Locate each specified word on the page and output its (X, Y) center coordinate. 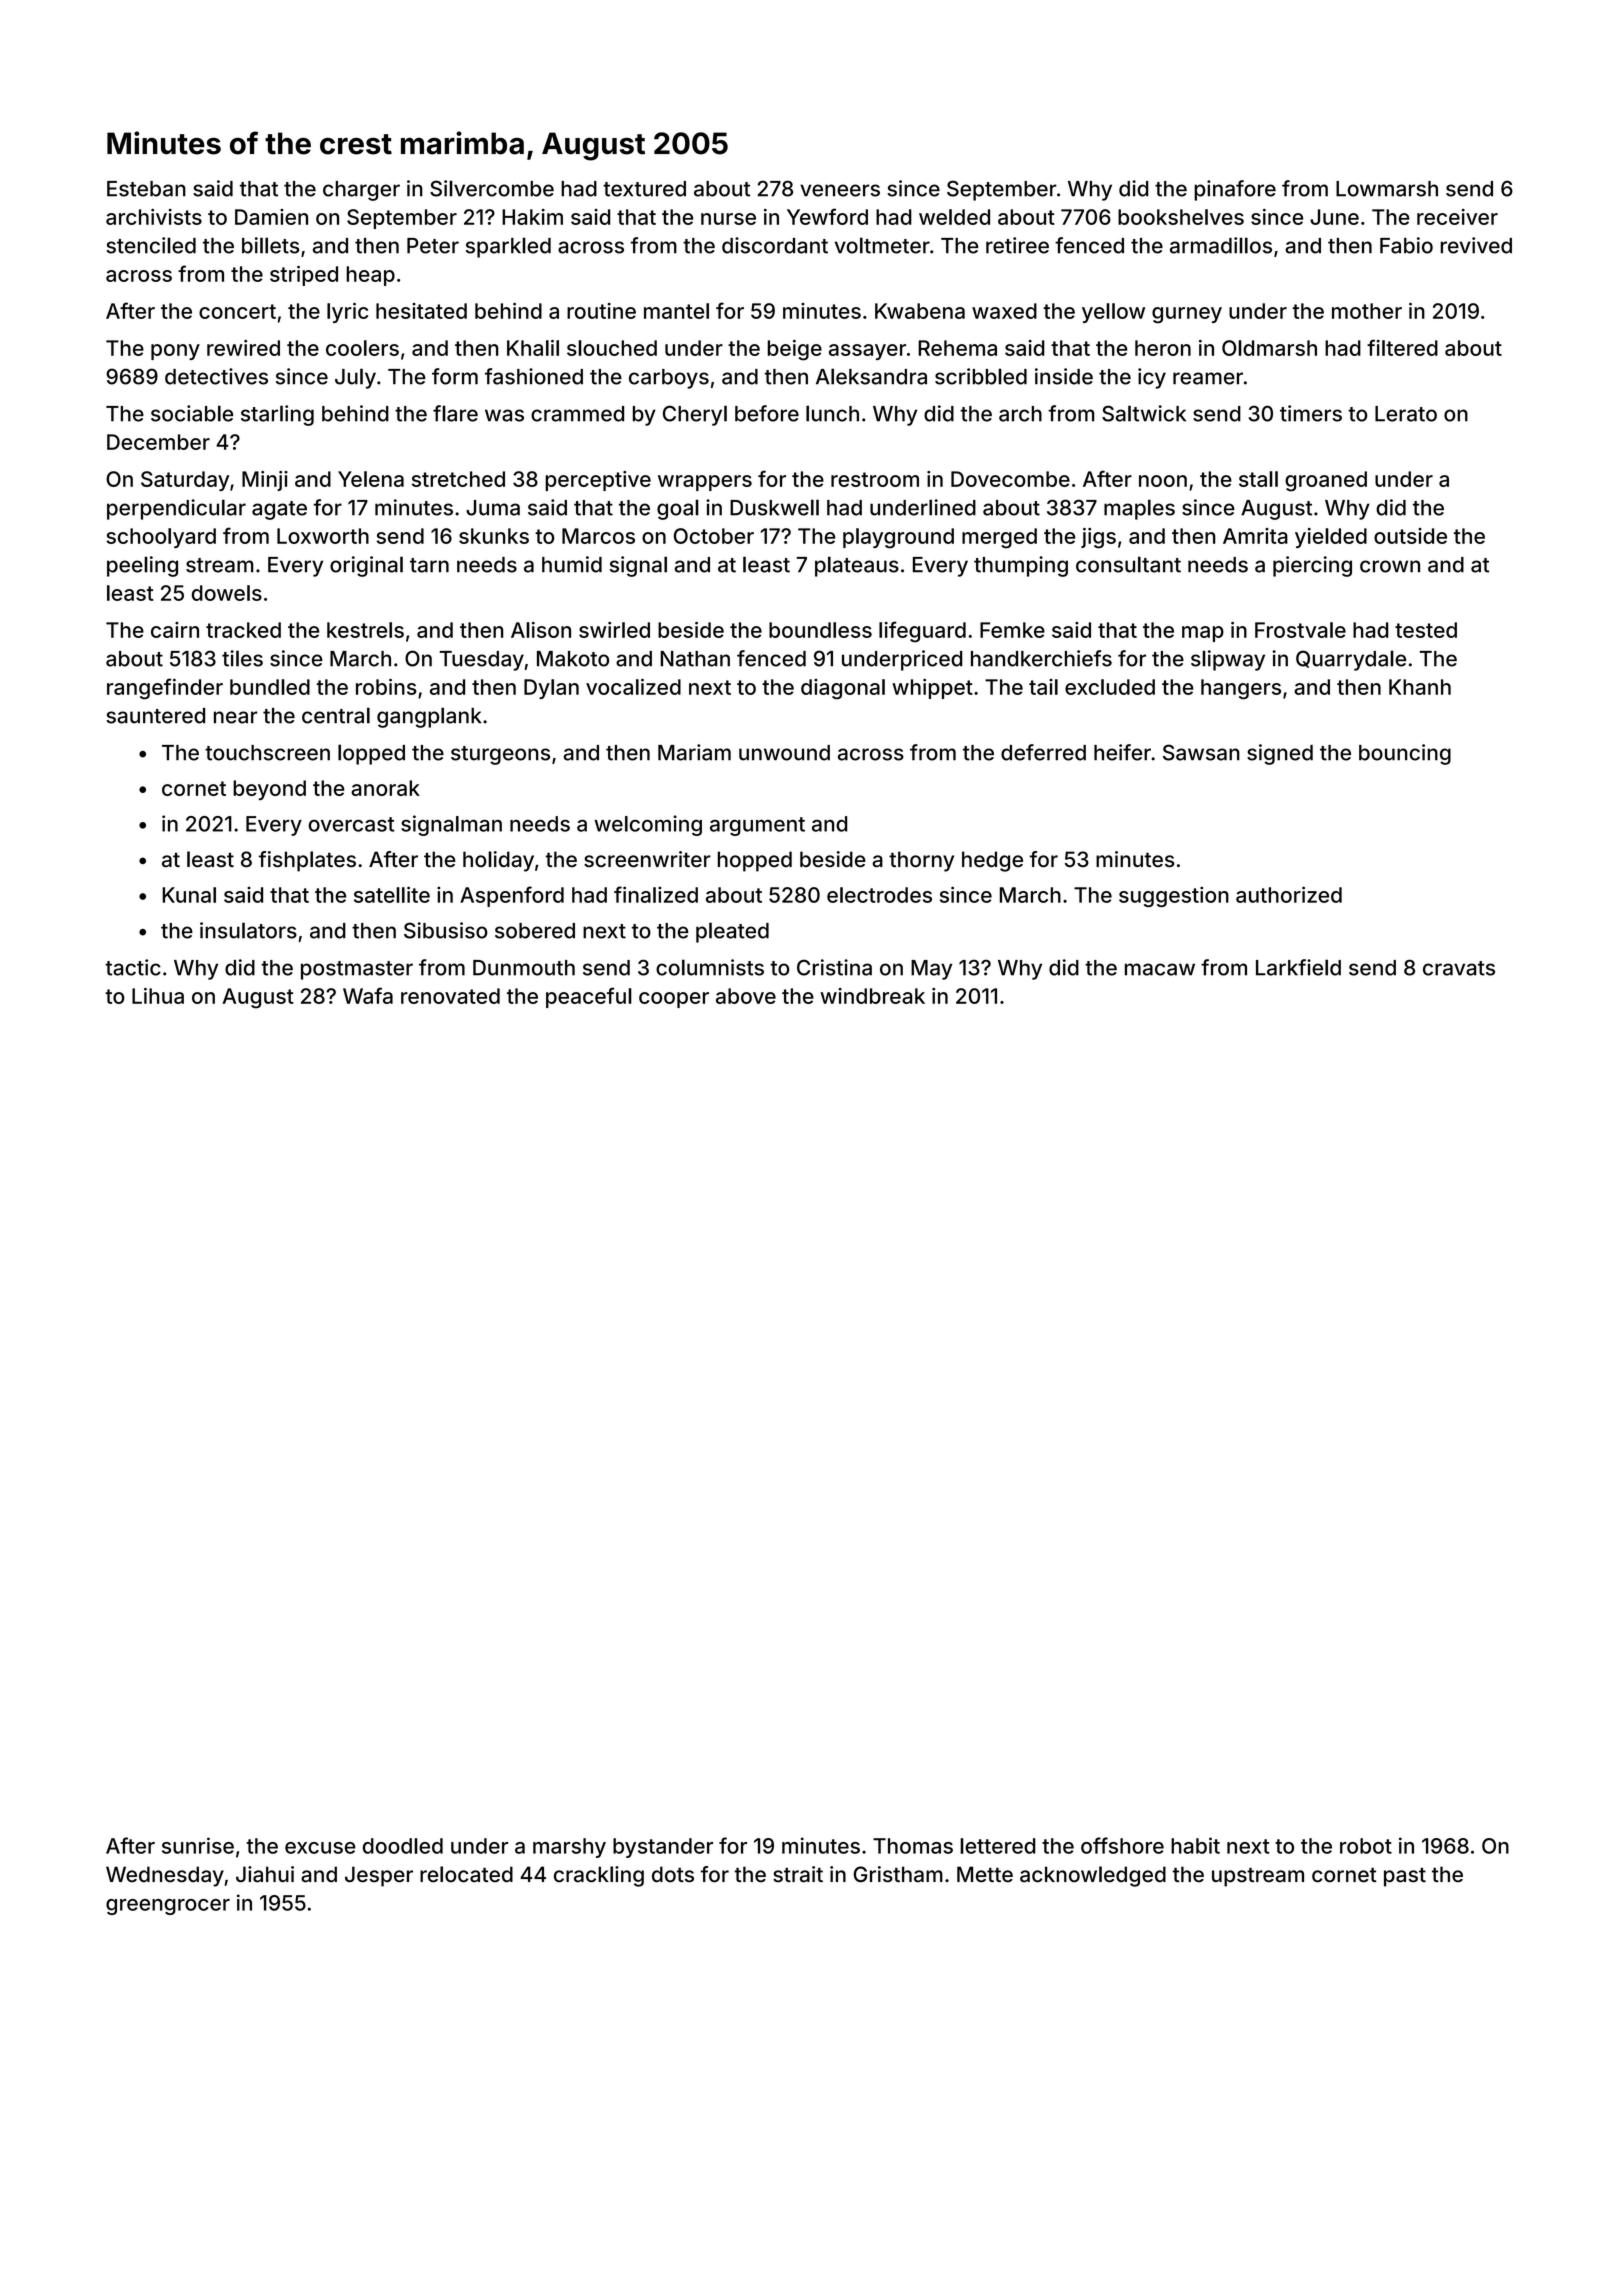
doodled (403, 1846)
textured (644, 189)
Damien (271, 217)
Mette (985, 1874)
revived (1476, 245)
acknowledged (1093, 1876)
